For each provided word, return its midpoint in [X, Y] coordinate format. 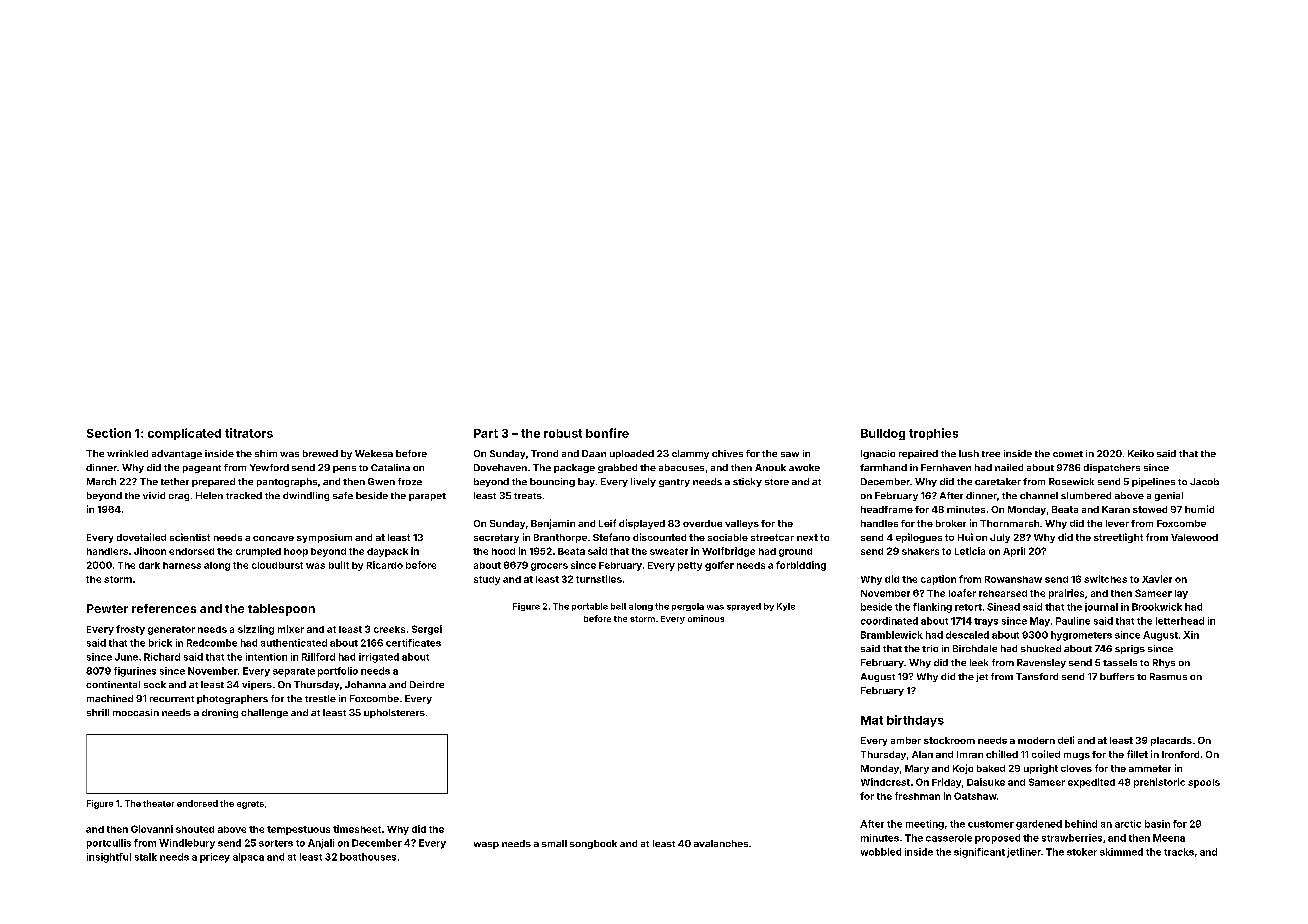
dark [149, 565]
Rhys [1164, 663]
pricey [215, 858]
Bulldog [883, 434]
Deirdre [427, 684]
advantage [177, 454]
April [1014, 552]
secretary [496, 538]
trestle [320, 698]
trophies [933, 434]
